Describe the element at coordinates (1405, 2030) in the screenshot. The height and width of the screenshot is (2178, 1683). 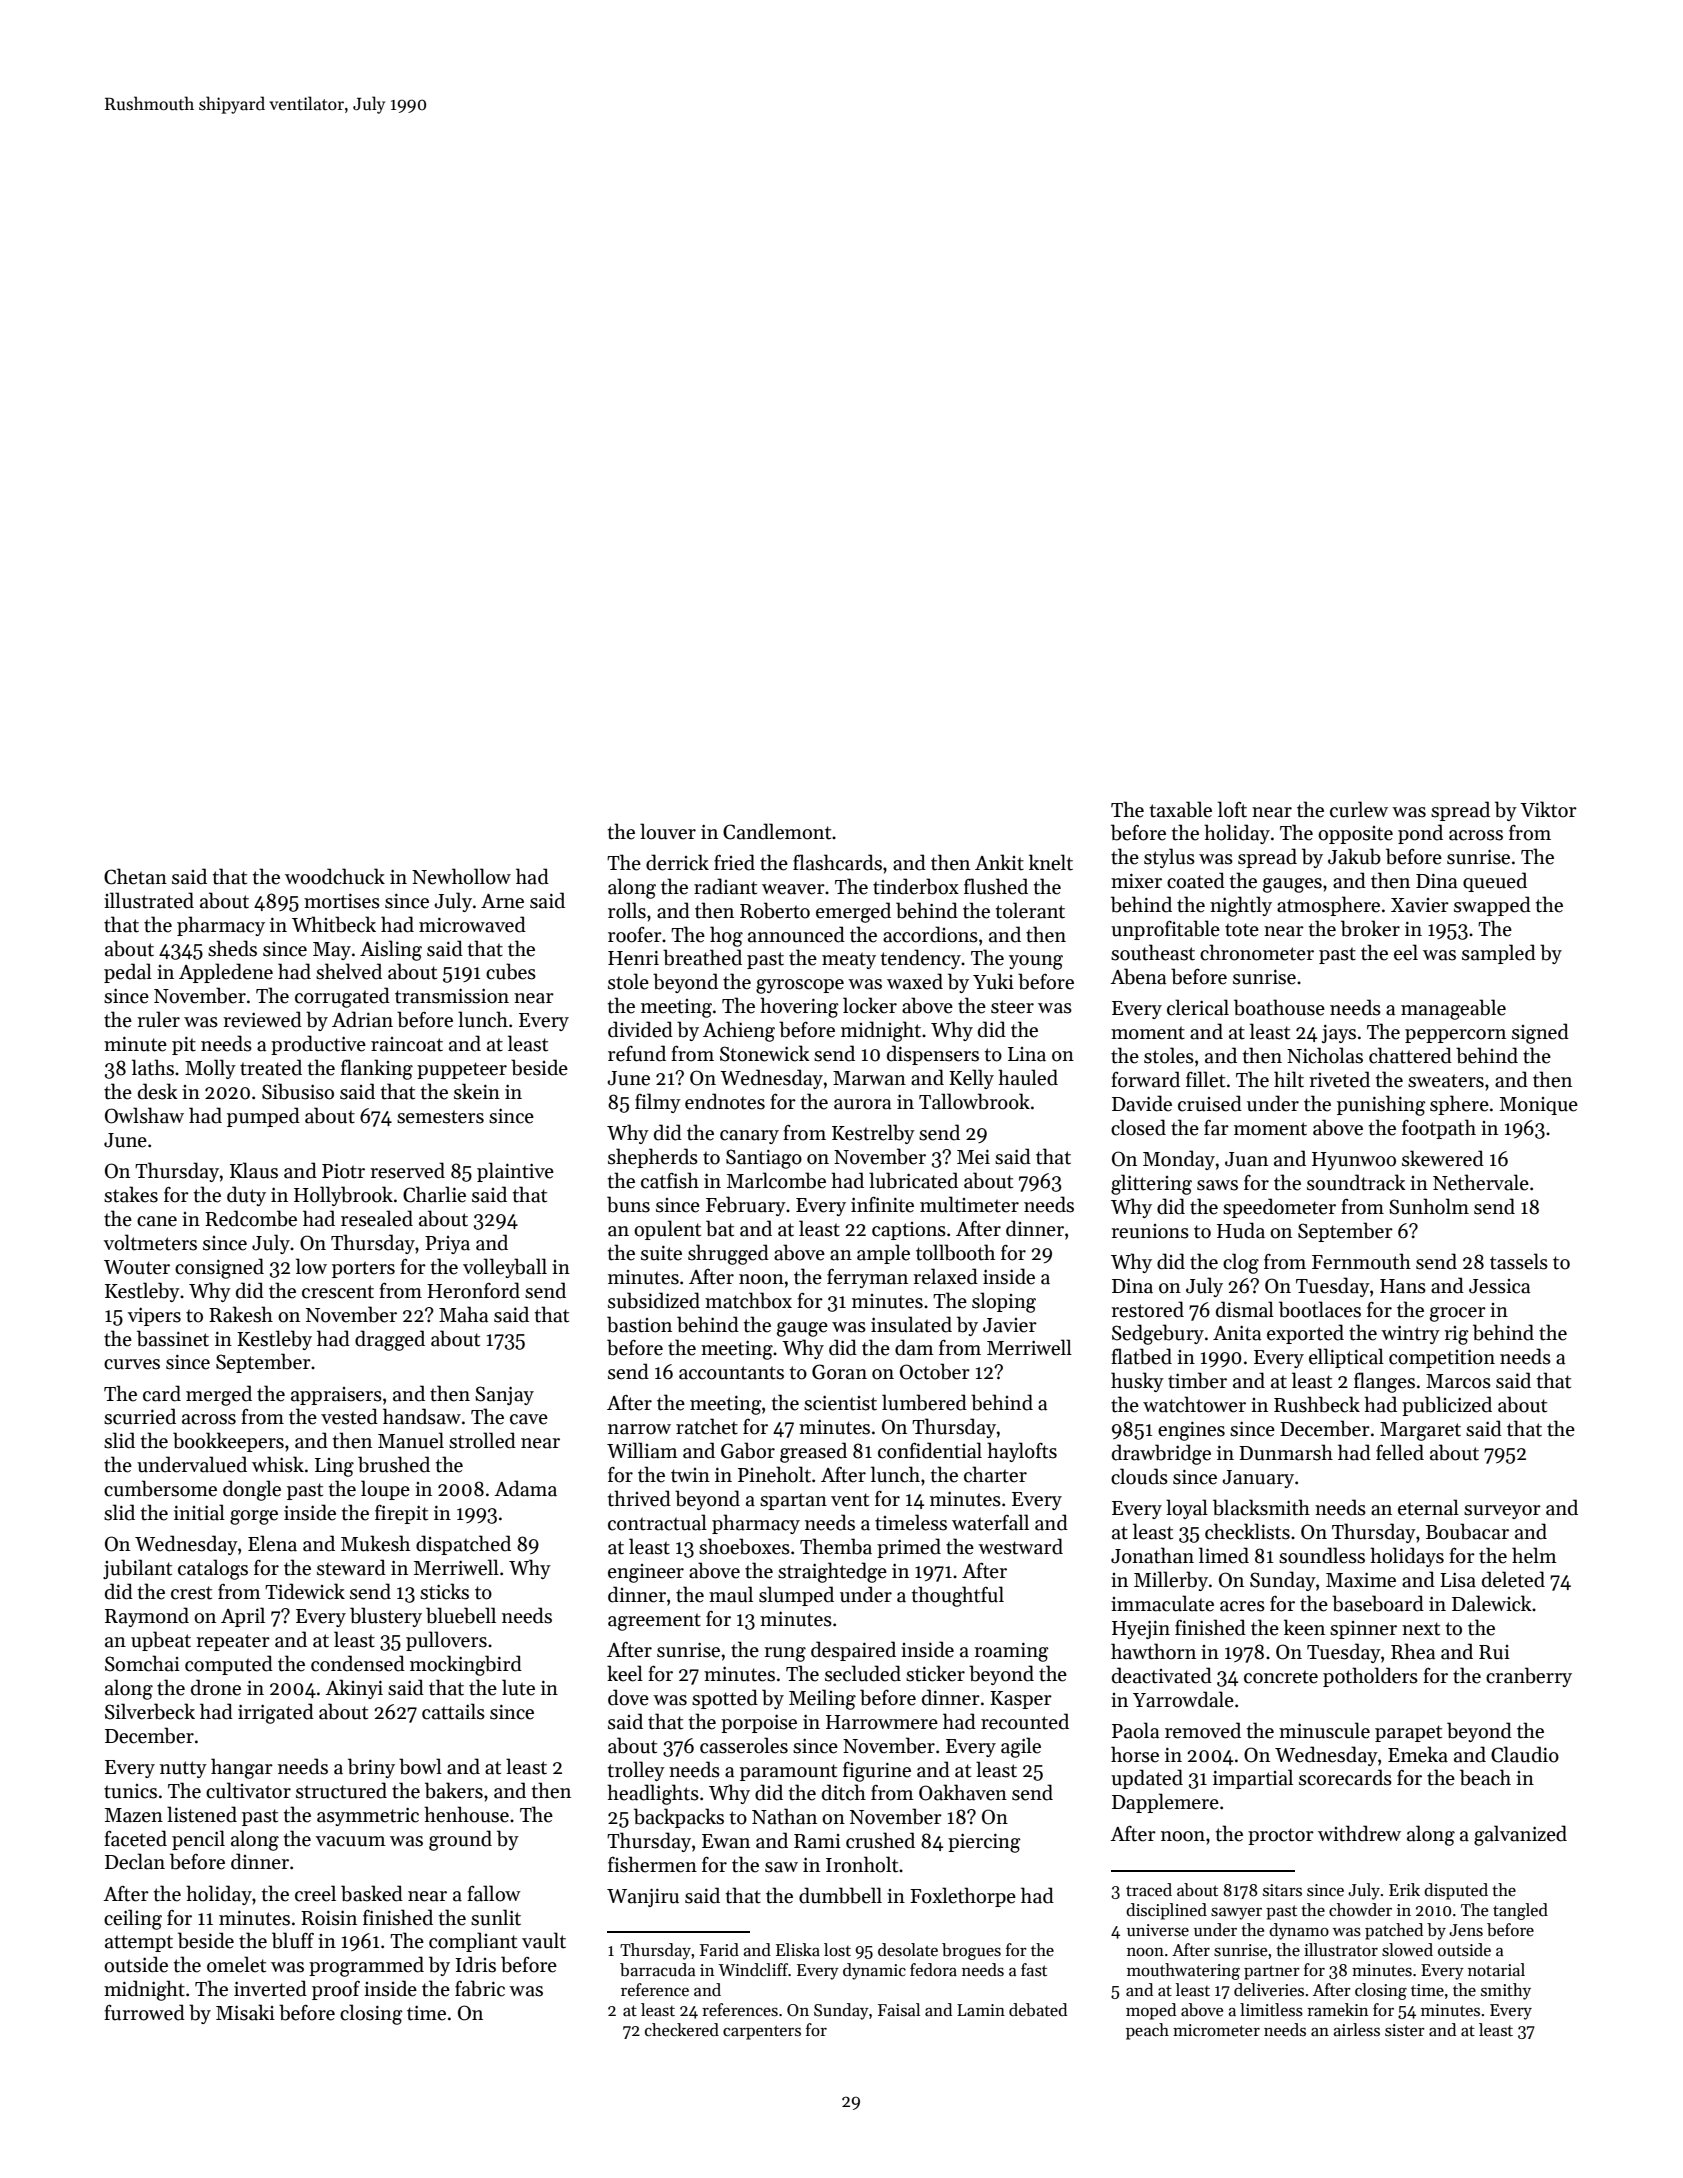
I see `sister` at that location.
